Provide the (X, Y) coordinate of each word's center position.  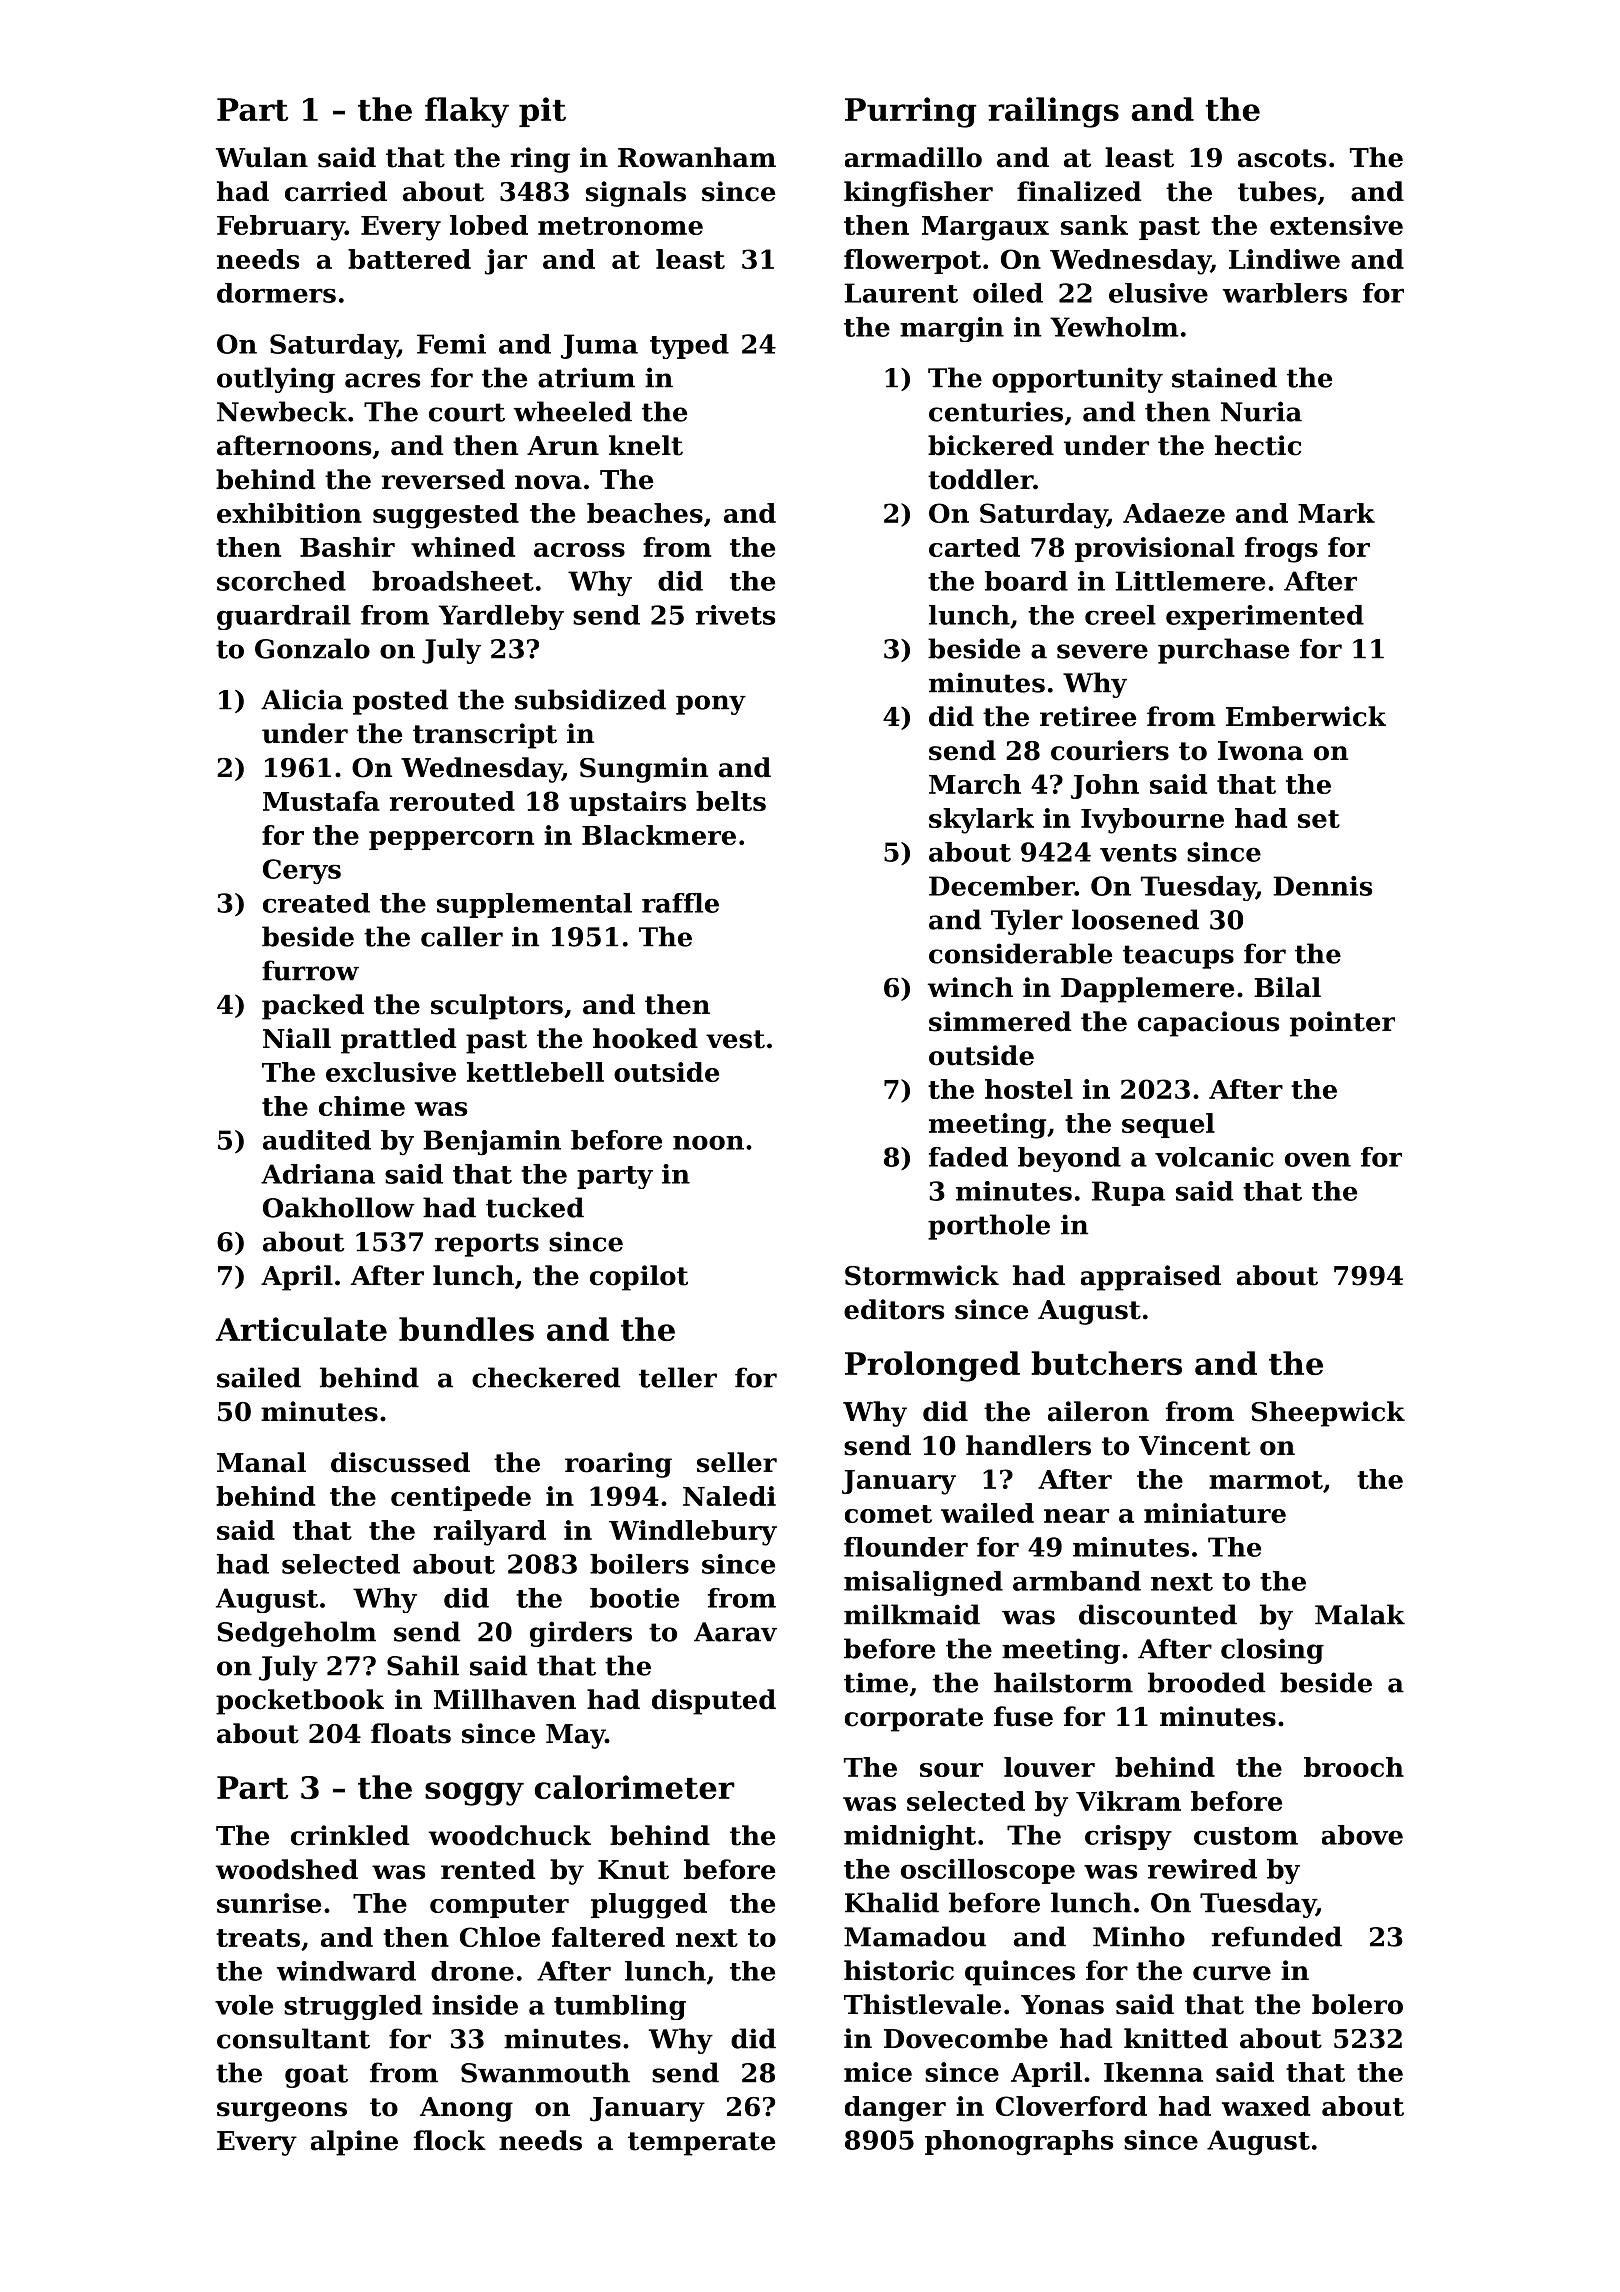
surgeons (282, 2112)
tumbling (620, 2007)
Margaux (985, 228)
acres (382, 380)
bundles (466, 1329)
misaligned (923, 1583)
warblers (1285, 293)
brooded (1206, 1682)
